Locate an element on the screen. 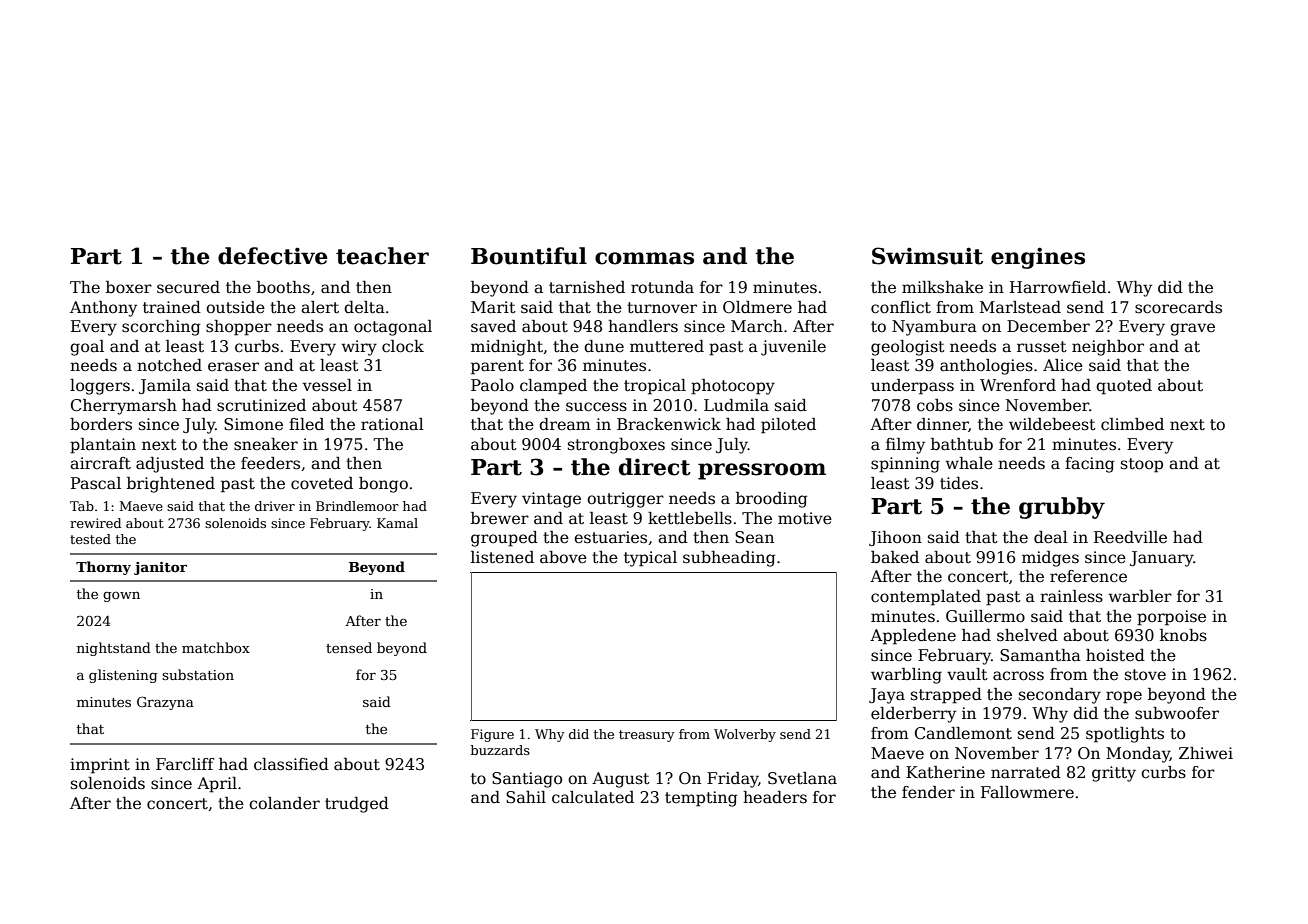  Pascal is located at coordinates (96, 483).
